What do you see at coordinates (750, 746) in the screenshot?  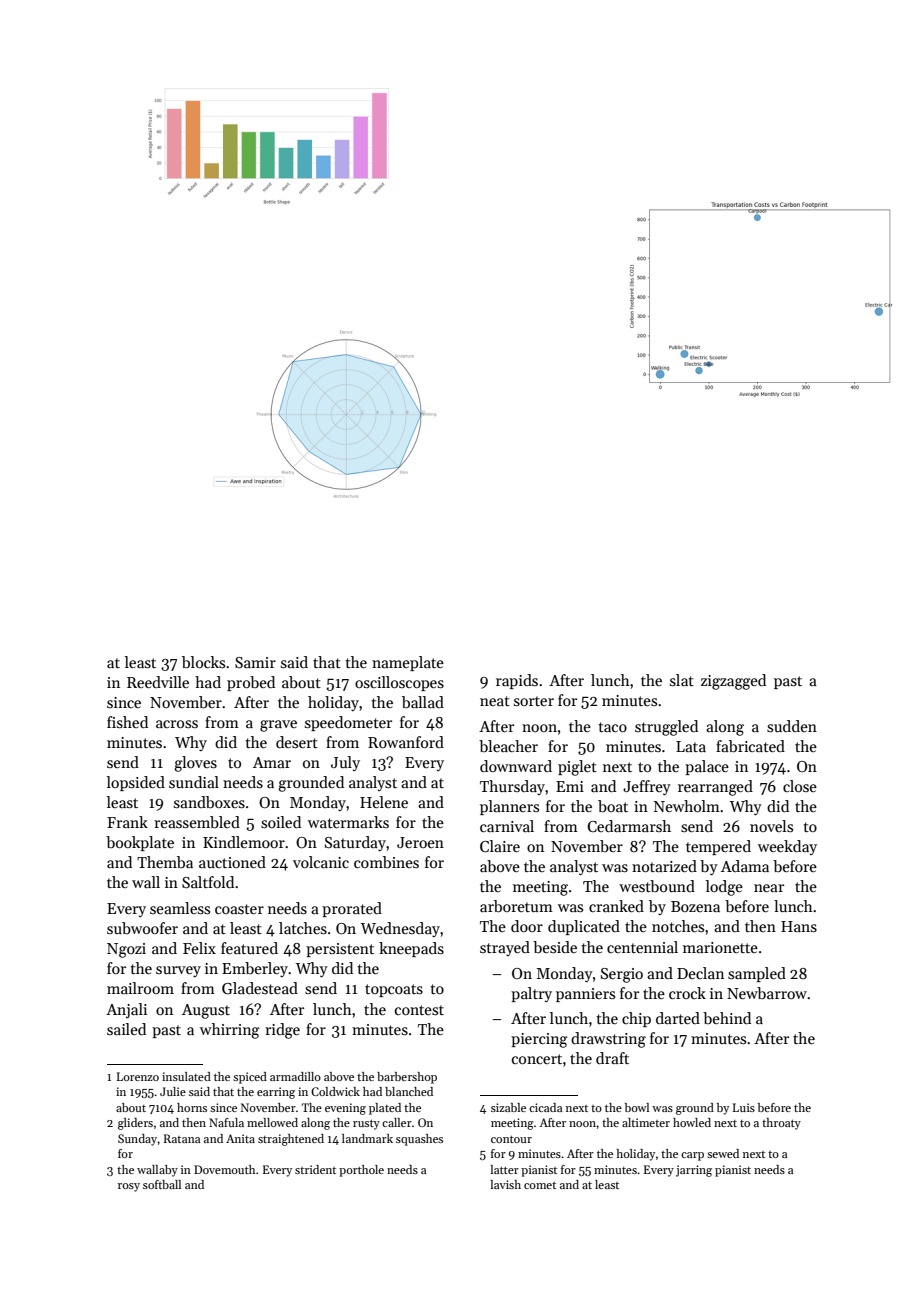 I see `fabricated` at bounding box center [750, 746].
